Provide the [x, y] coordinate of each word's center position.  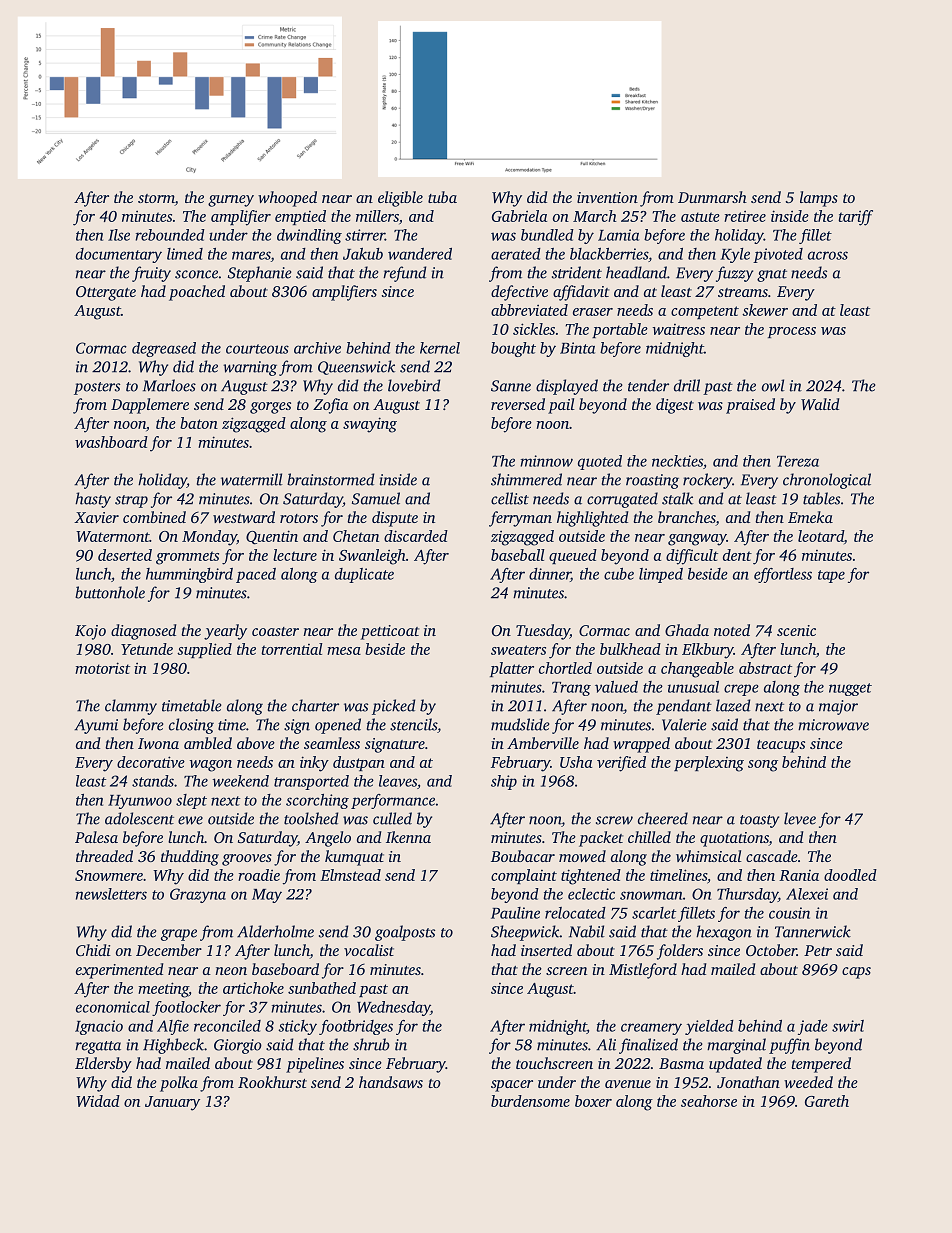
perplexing [709, 764]
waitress [678, 329]
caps [856, 973]
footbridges [356, 1027]
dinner [550, 575]
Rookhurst [272, 1082]
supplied [204, 650]
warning [250, 368]
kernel [440, 348]
